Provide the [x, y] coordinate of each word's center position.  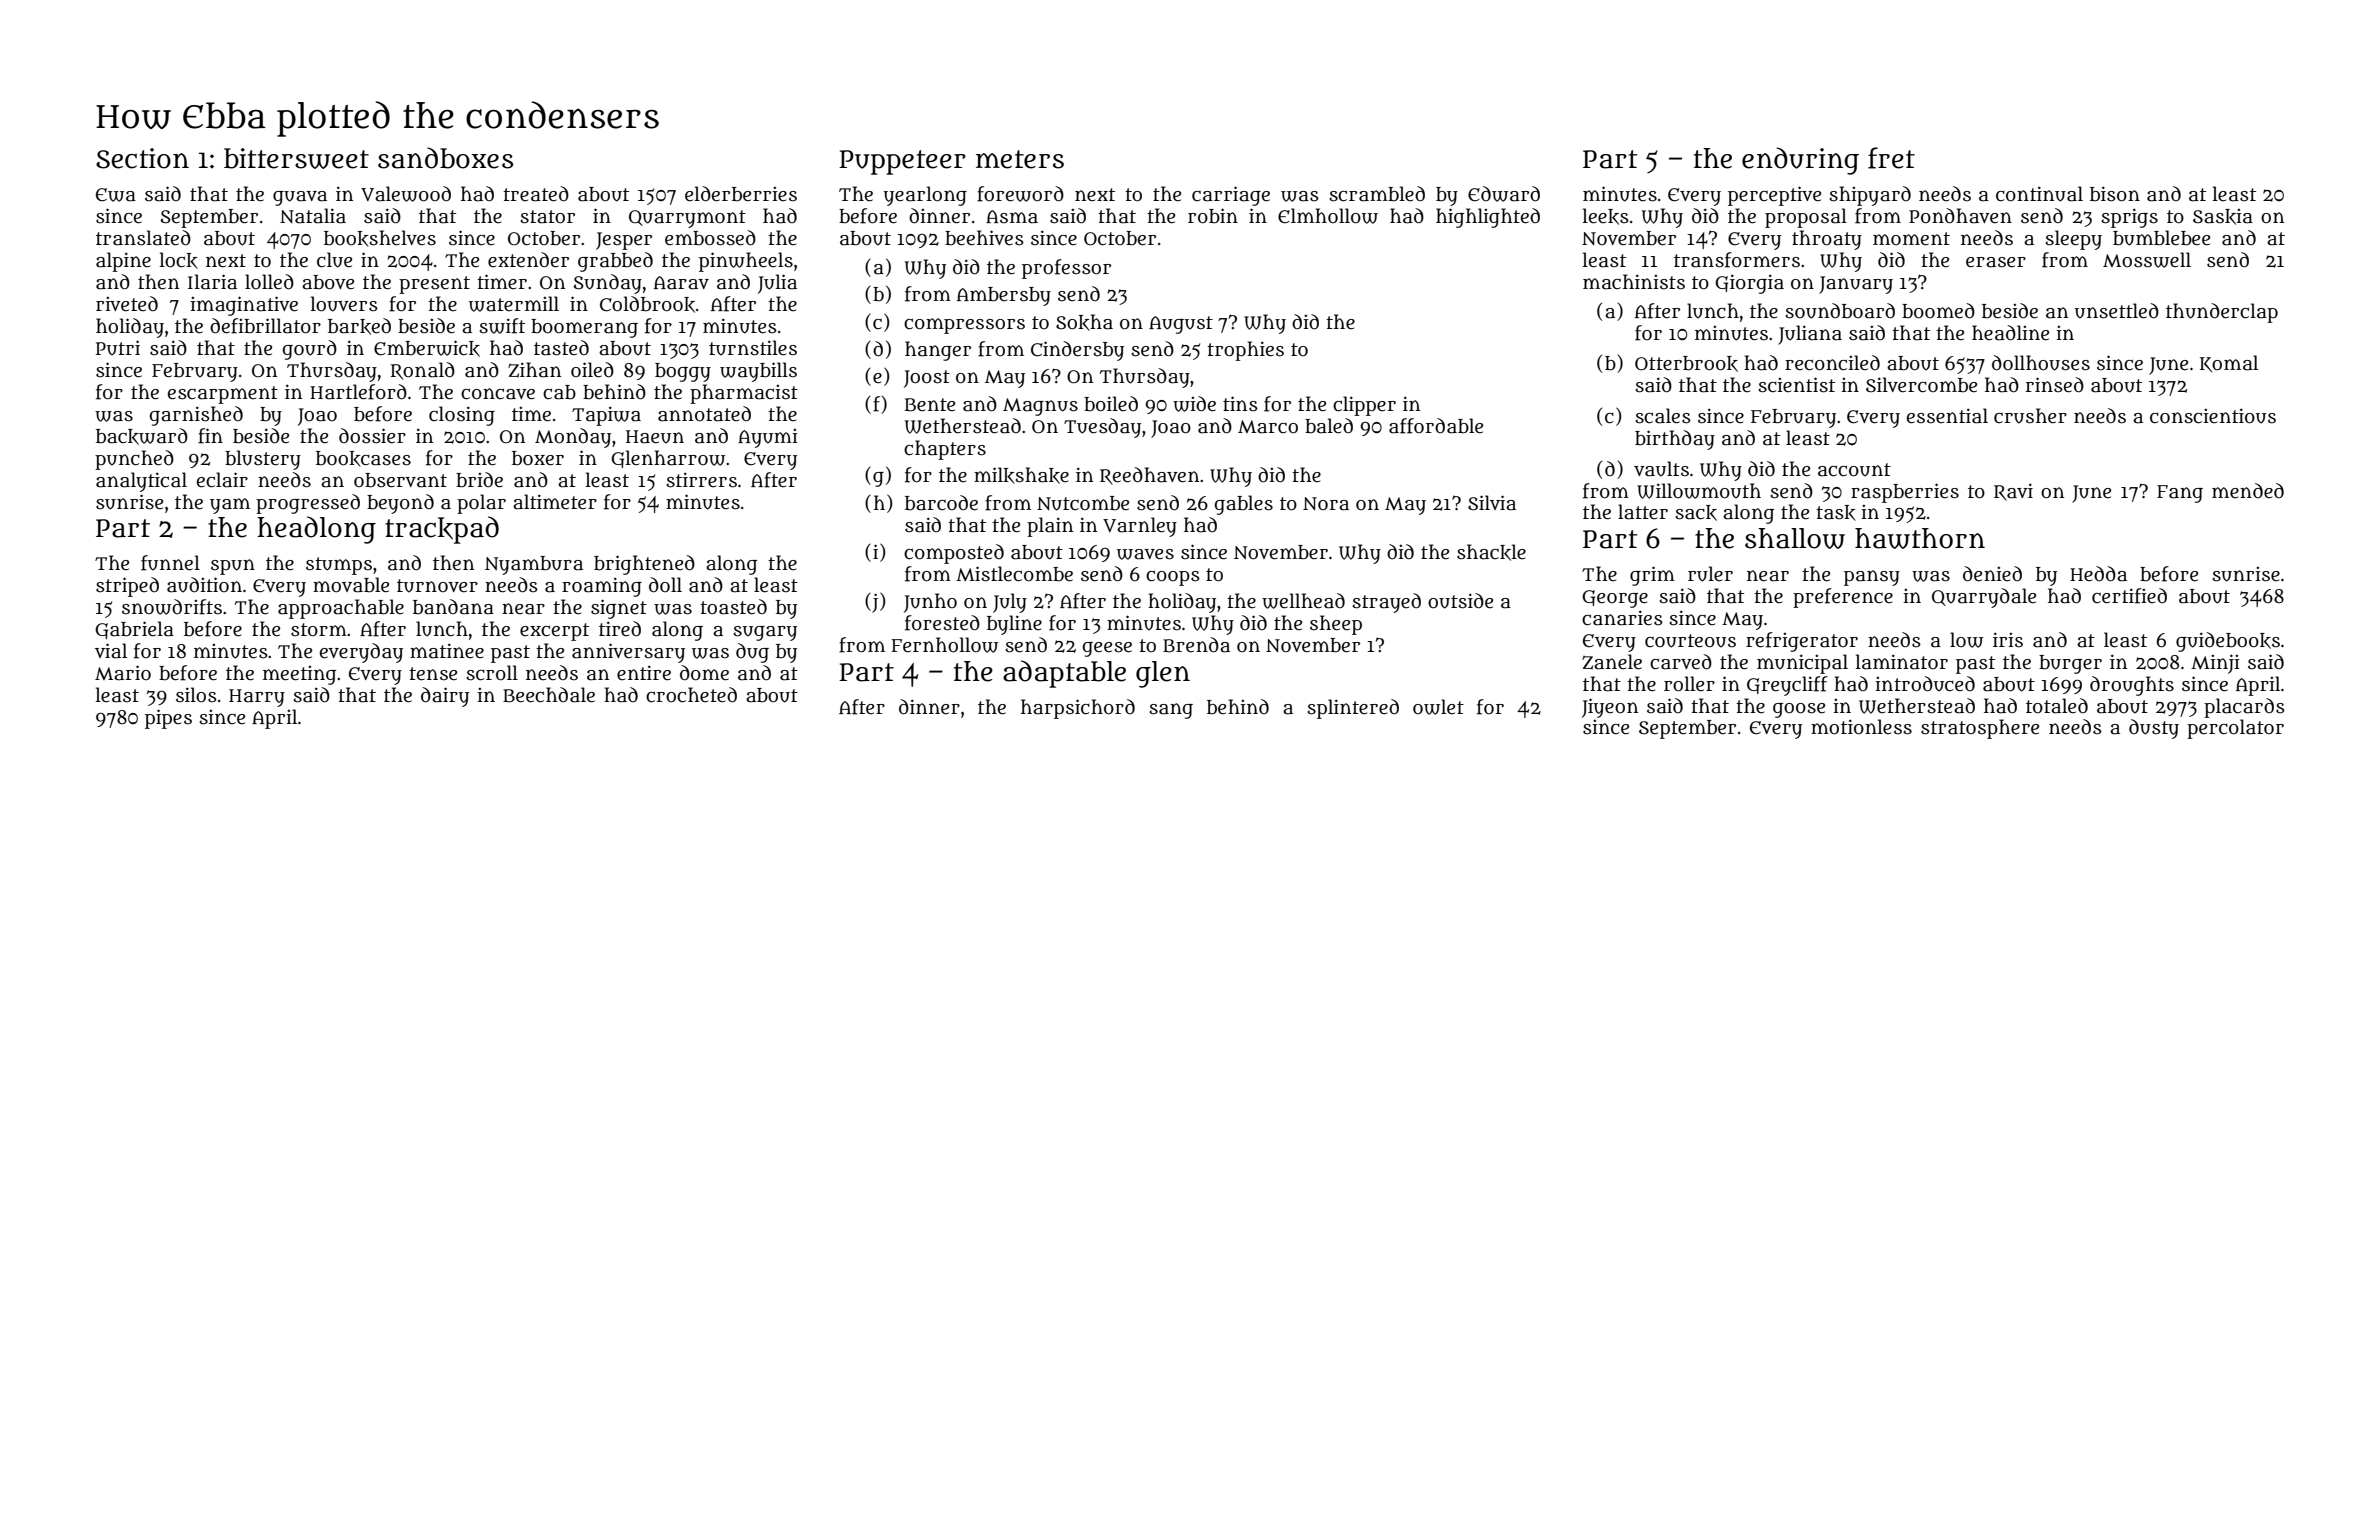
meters [1020, 159]
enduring [1800, 161]
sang [1171, 711]
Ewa [116, 195]
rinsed [2055, 385]
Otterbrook [1686, 364]
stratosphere [1980, 729]
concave [498, 394]
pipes [168, 719]
